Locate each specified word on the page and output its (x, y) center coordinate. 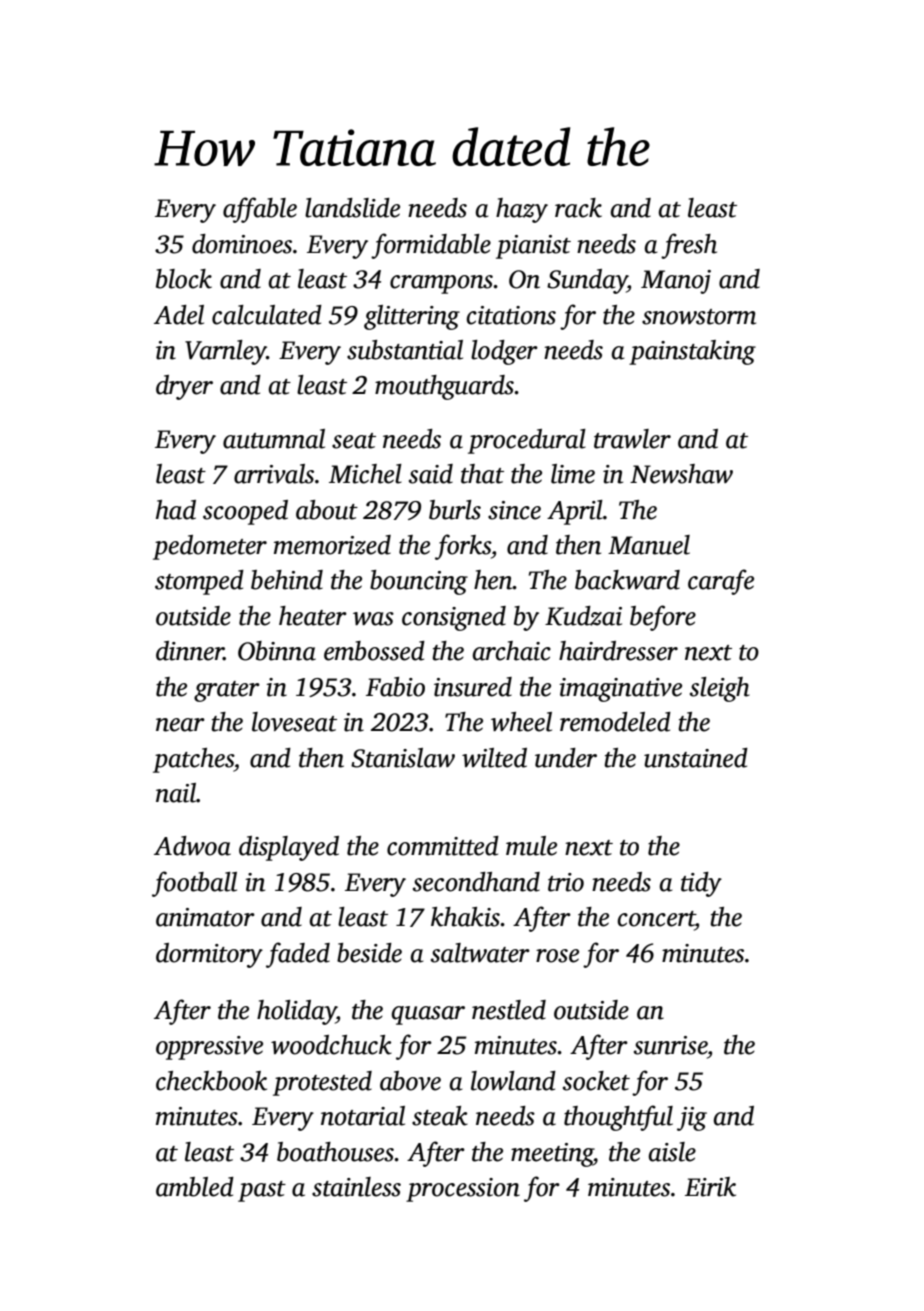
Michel (365, 474)
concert (656, 919)
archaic (512, 651)
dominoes (242, 244)
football (194, 884)
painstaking (692, 352)
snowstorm (699, 317)
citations (511, 315)
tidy (701, 884)
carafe (721, 582)
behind (287, 580)
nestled (509, 1010)
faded (298, 955)
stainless (356, 1187)
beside (369, 953)
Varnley (226, 352)
